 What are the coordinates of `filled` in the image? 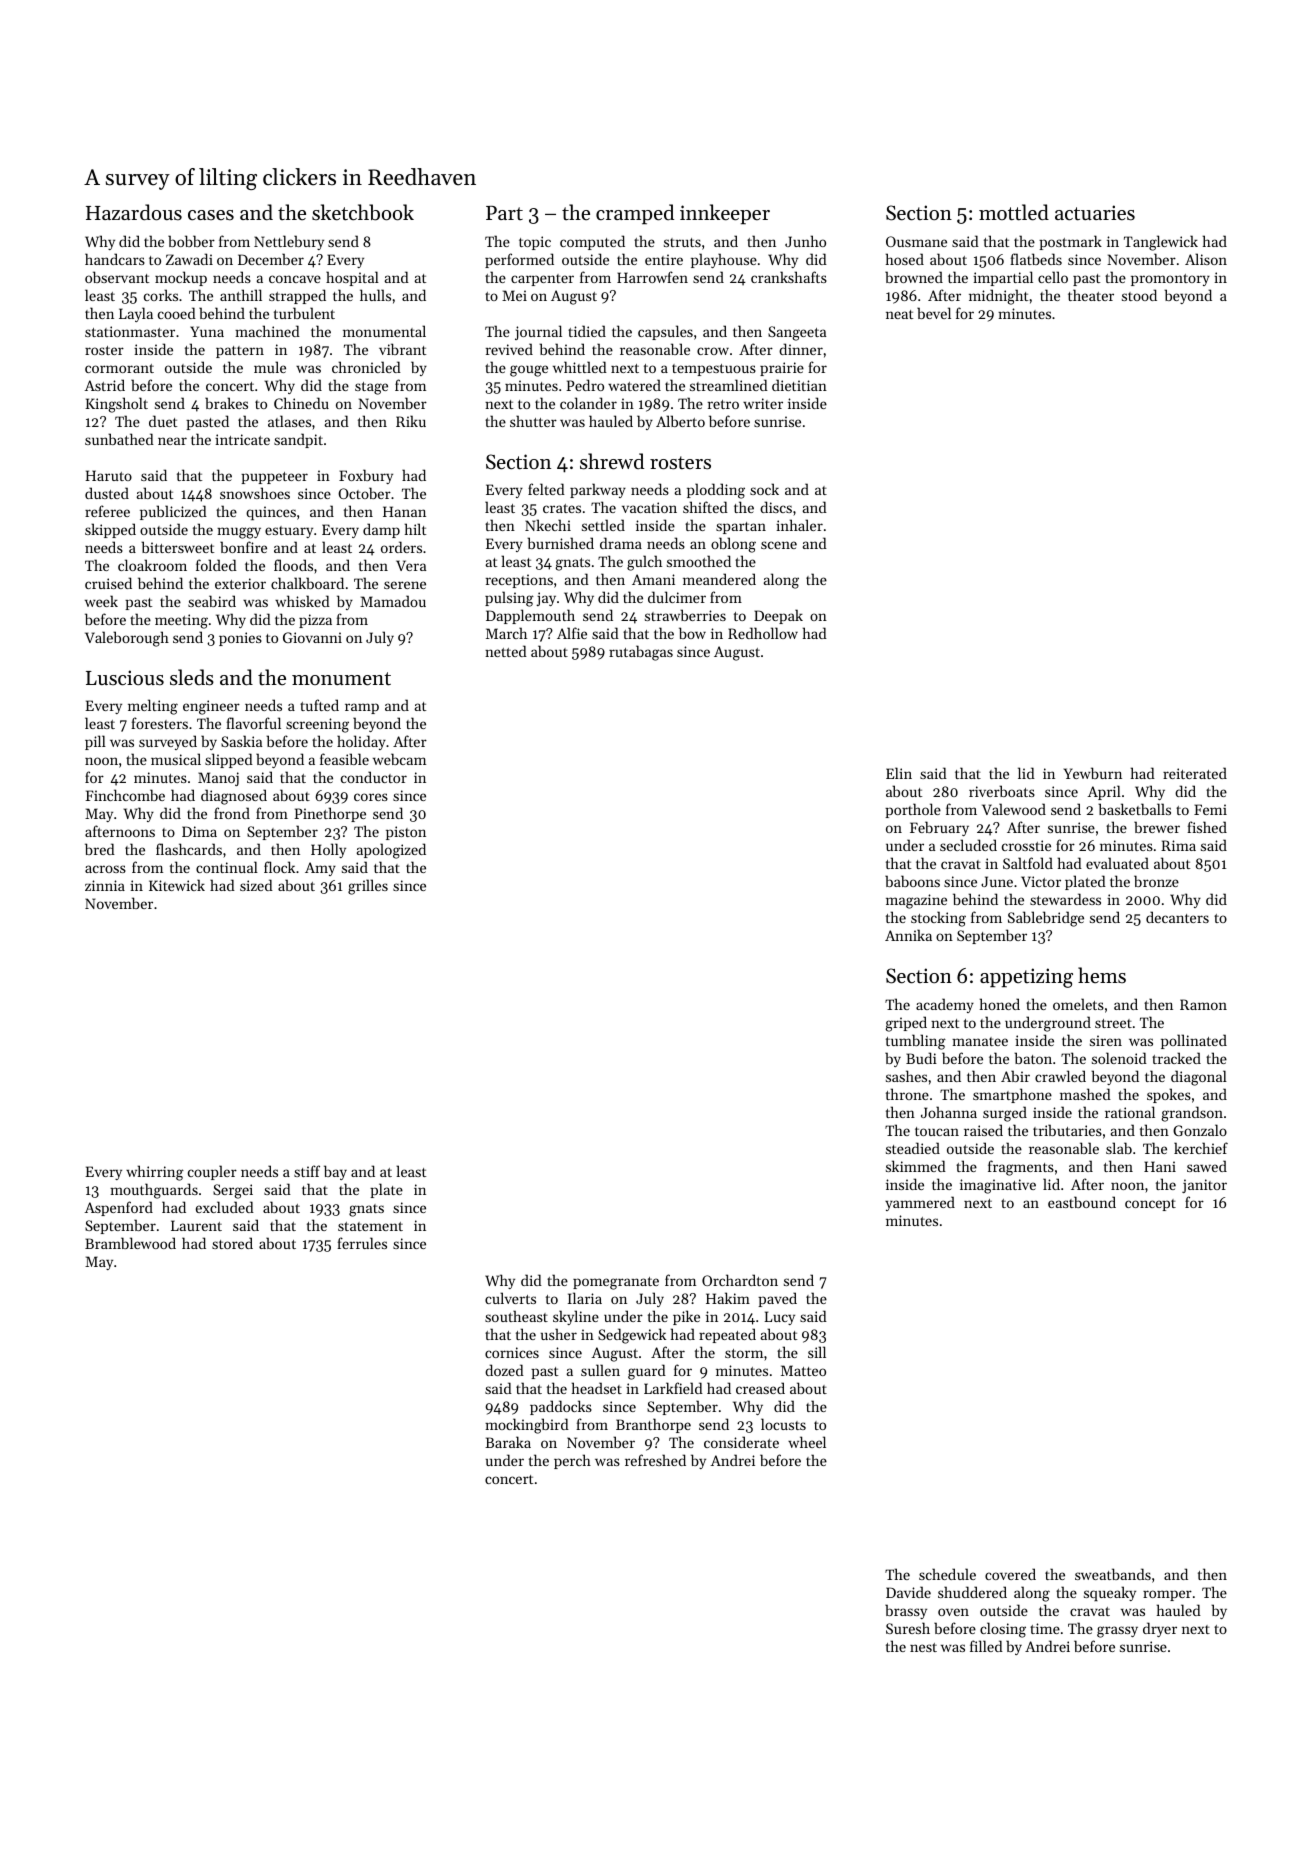 It's located at (986, 1646).
